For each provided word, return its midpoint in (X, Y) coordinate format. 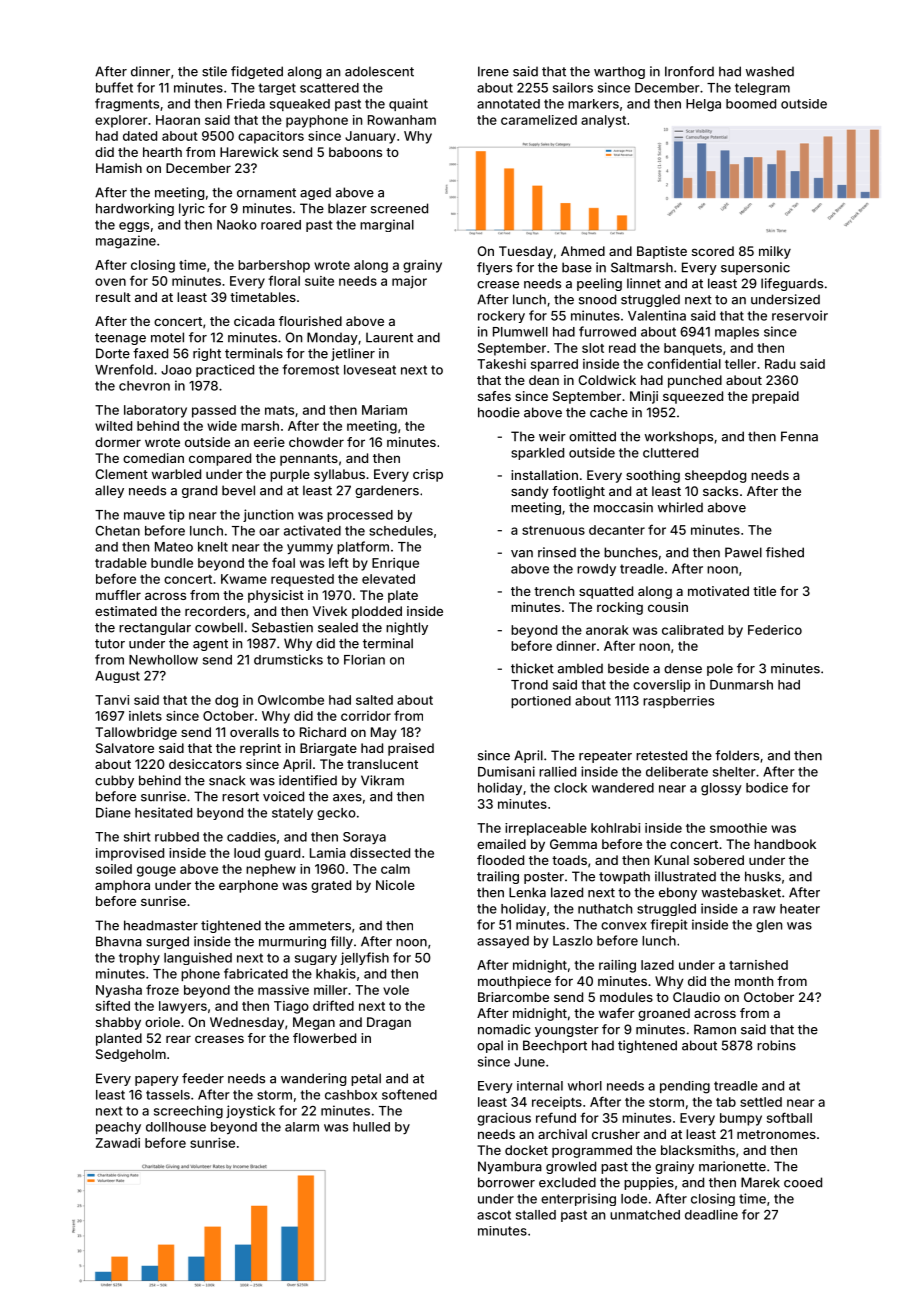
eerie (269, 442)
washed (770, 71)
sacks (720, 491)
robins (776, 1045)
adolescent (379, 71)
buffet (114, 87)
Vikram (382, 780)
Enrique (395, 564)
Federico (775, 630)
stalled (536, 1215)
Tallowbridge (136, 733)
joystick (250, 1111)
